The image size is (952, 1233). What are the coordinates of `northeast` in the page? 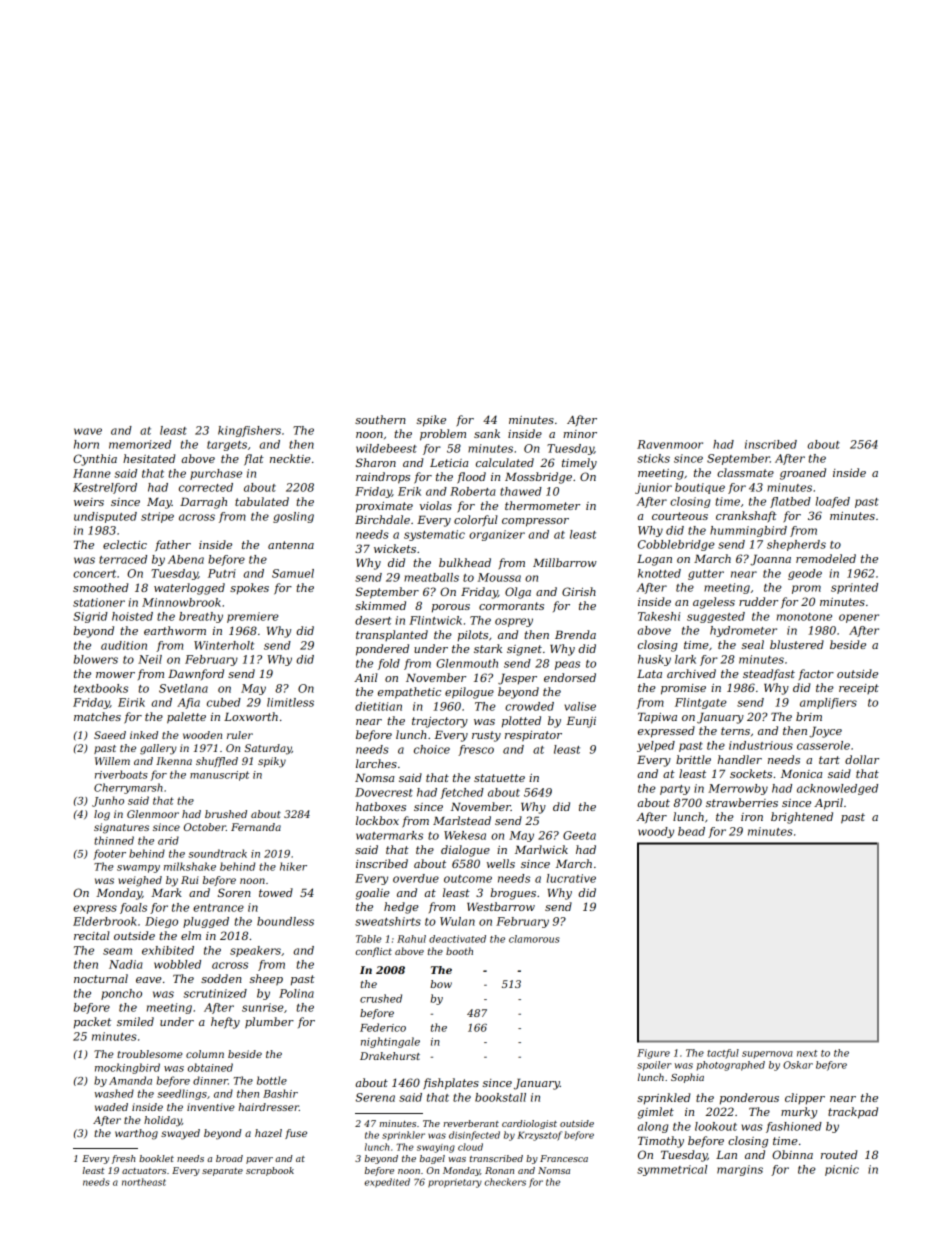 It's located at (144, 1182).
